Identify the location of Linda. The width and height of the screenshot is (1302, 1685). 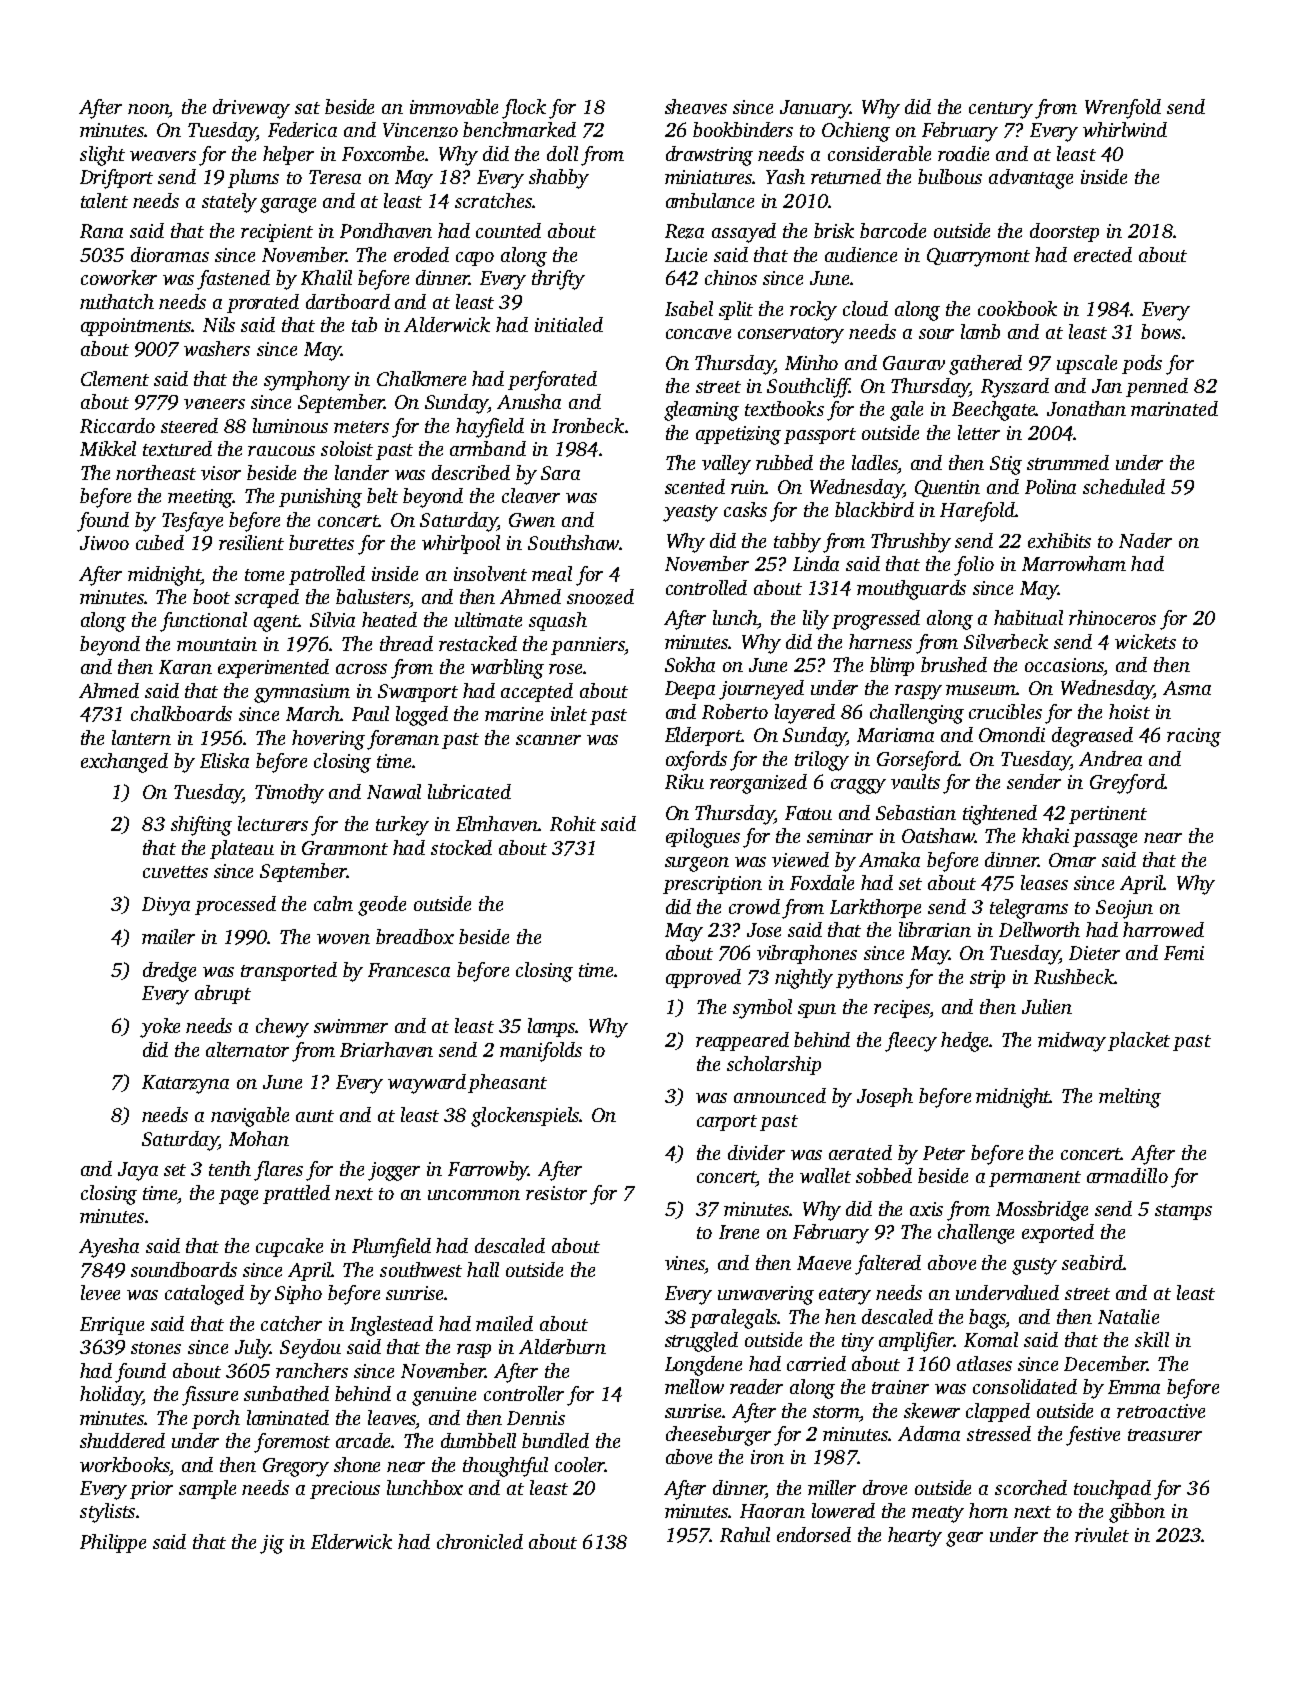
(816, 563).
